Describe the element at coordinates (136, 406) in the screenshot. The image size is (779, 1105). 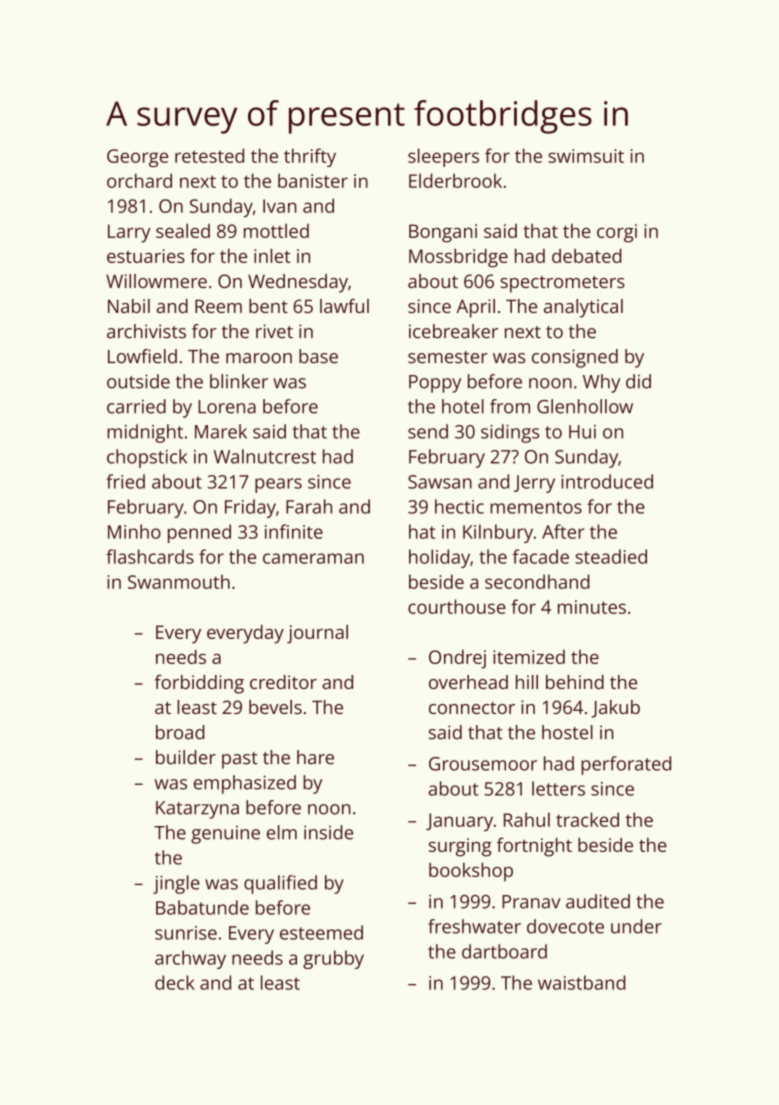
I see `carried` at that location.
